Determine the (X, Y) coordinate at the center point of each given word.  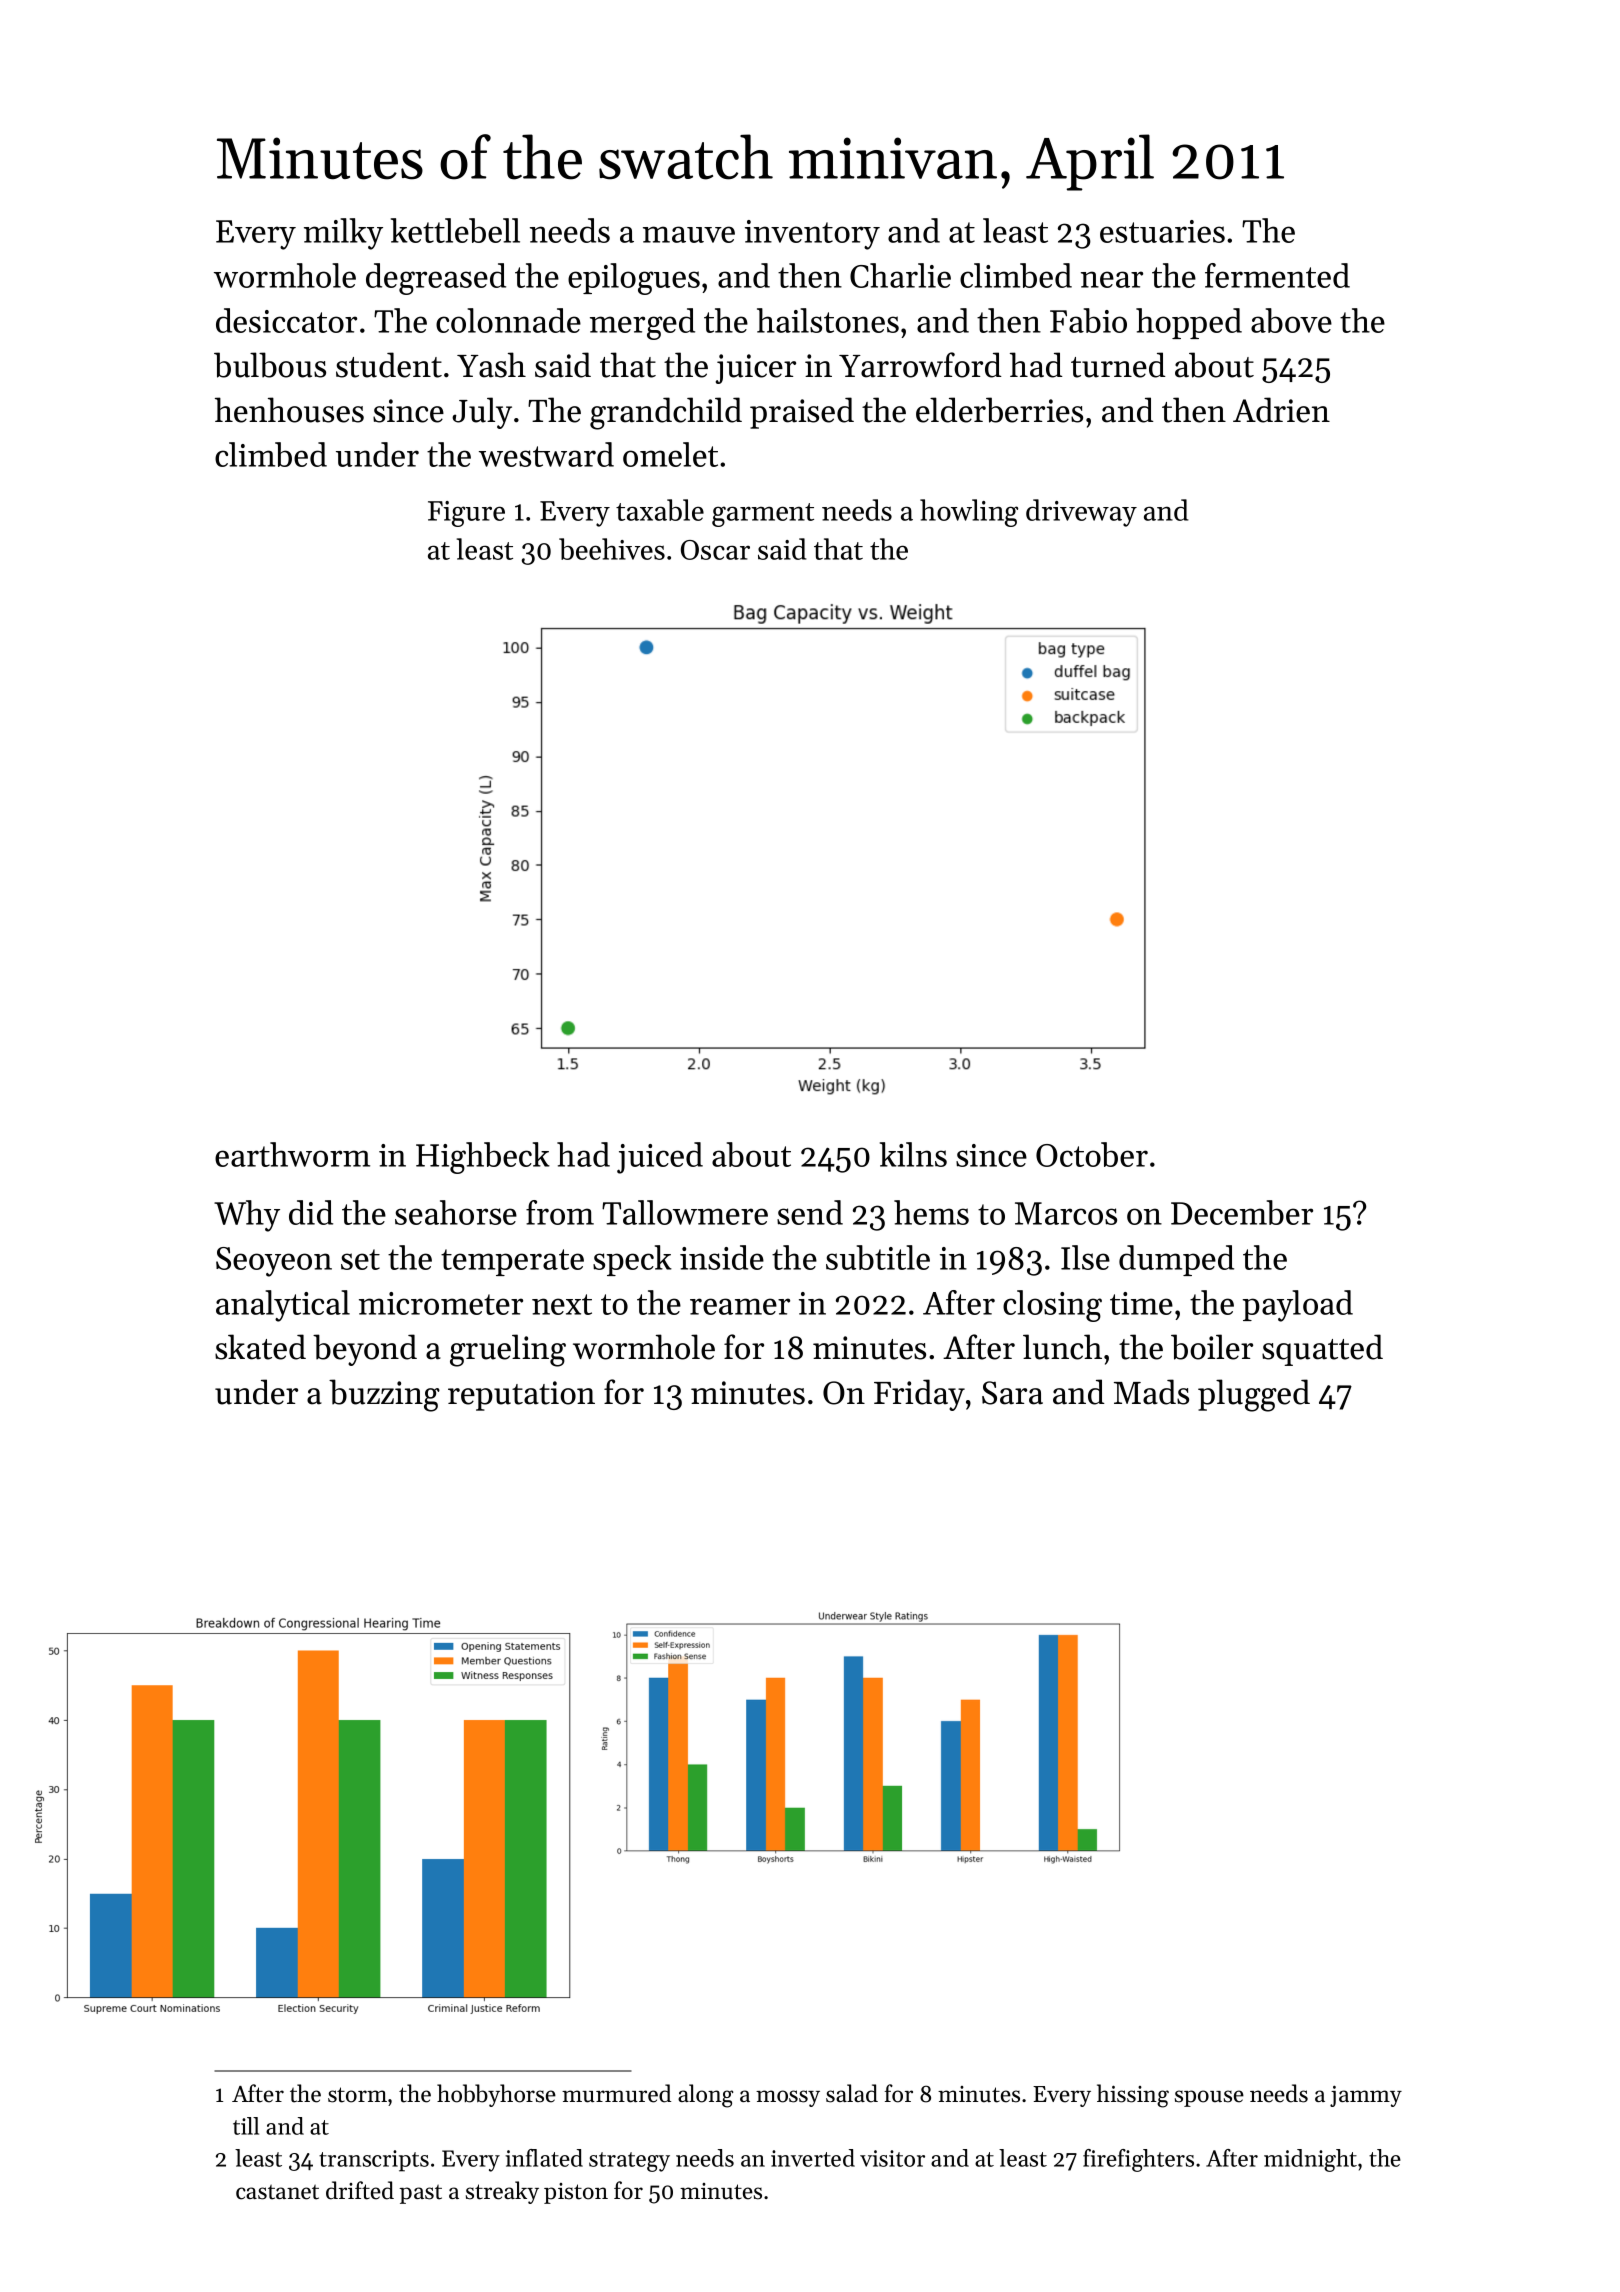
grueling (508, 1350)
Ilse (1085, 1257)
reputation (521, 1396)
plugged (1254, 1395)
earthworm (292, 1154)
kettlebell (455, 230)
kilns (913, 1154)
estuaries (1162, 231)
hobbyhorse (496, 2095)
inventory (812, 235)
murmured (616, 2093)
